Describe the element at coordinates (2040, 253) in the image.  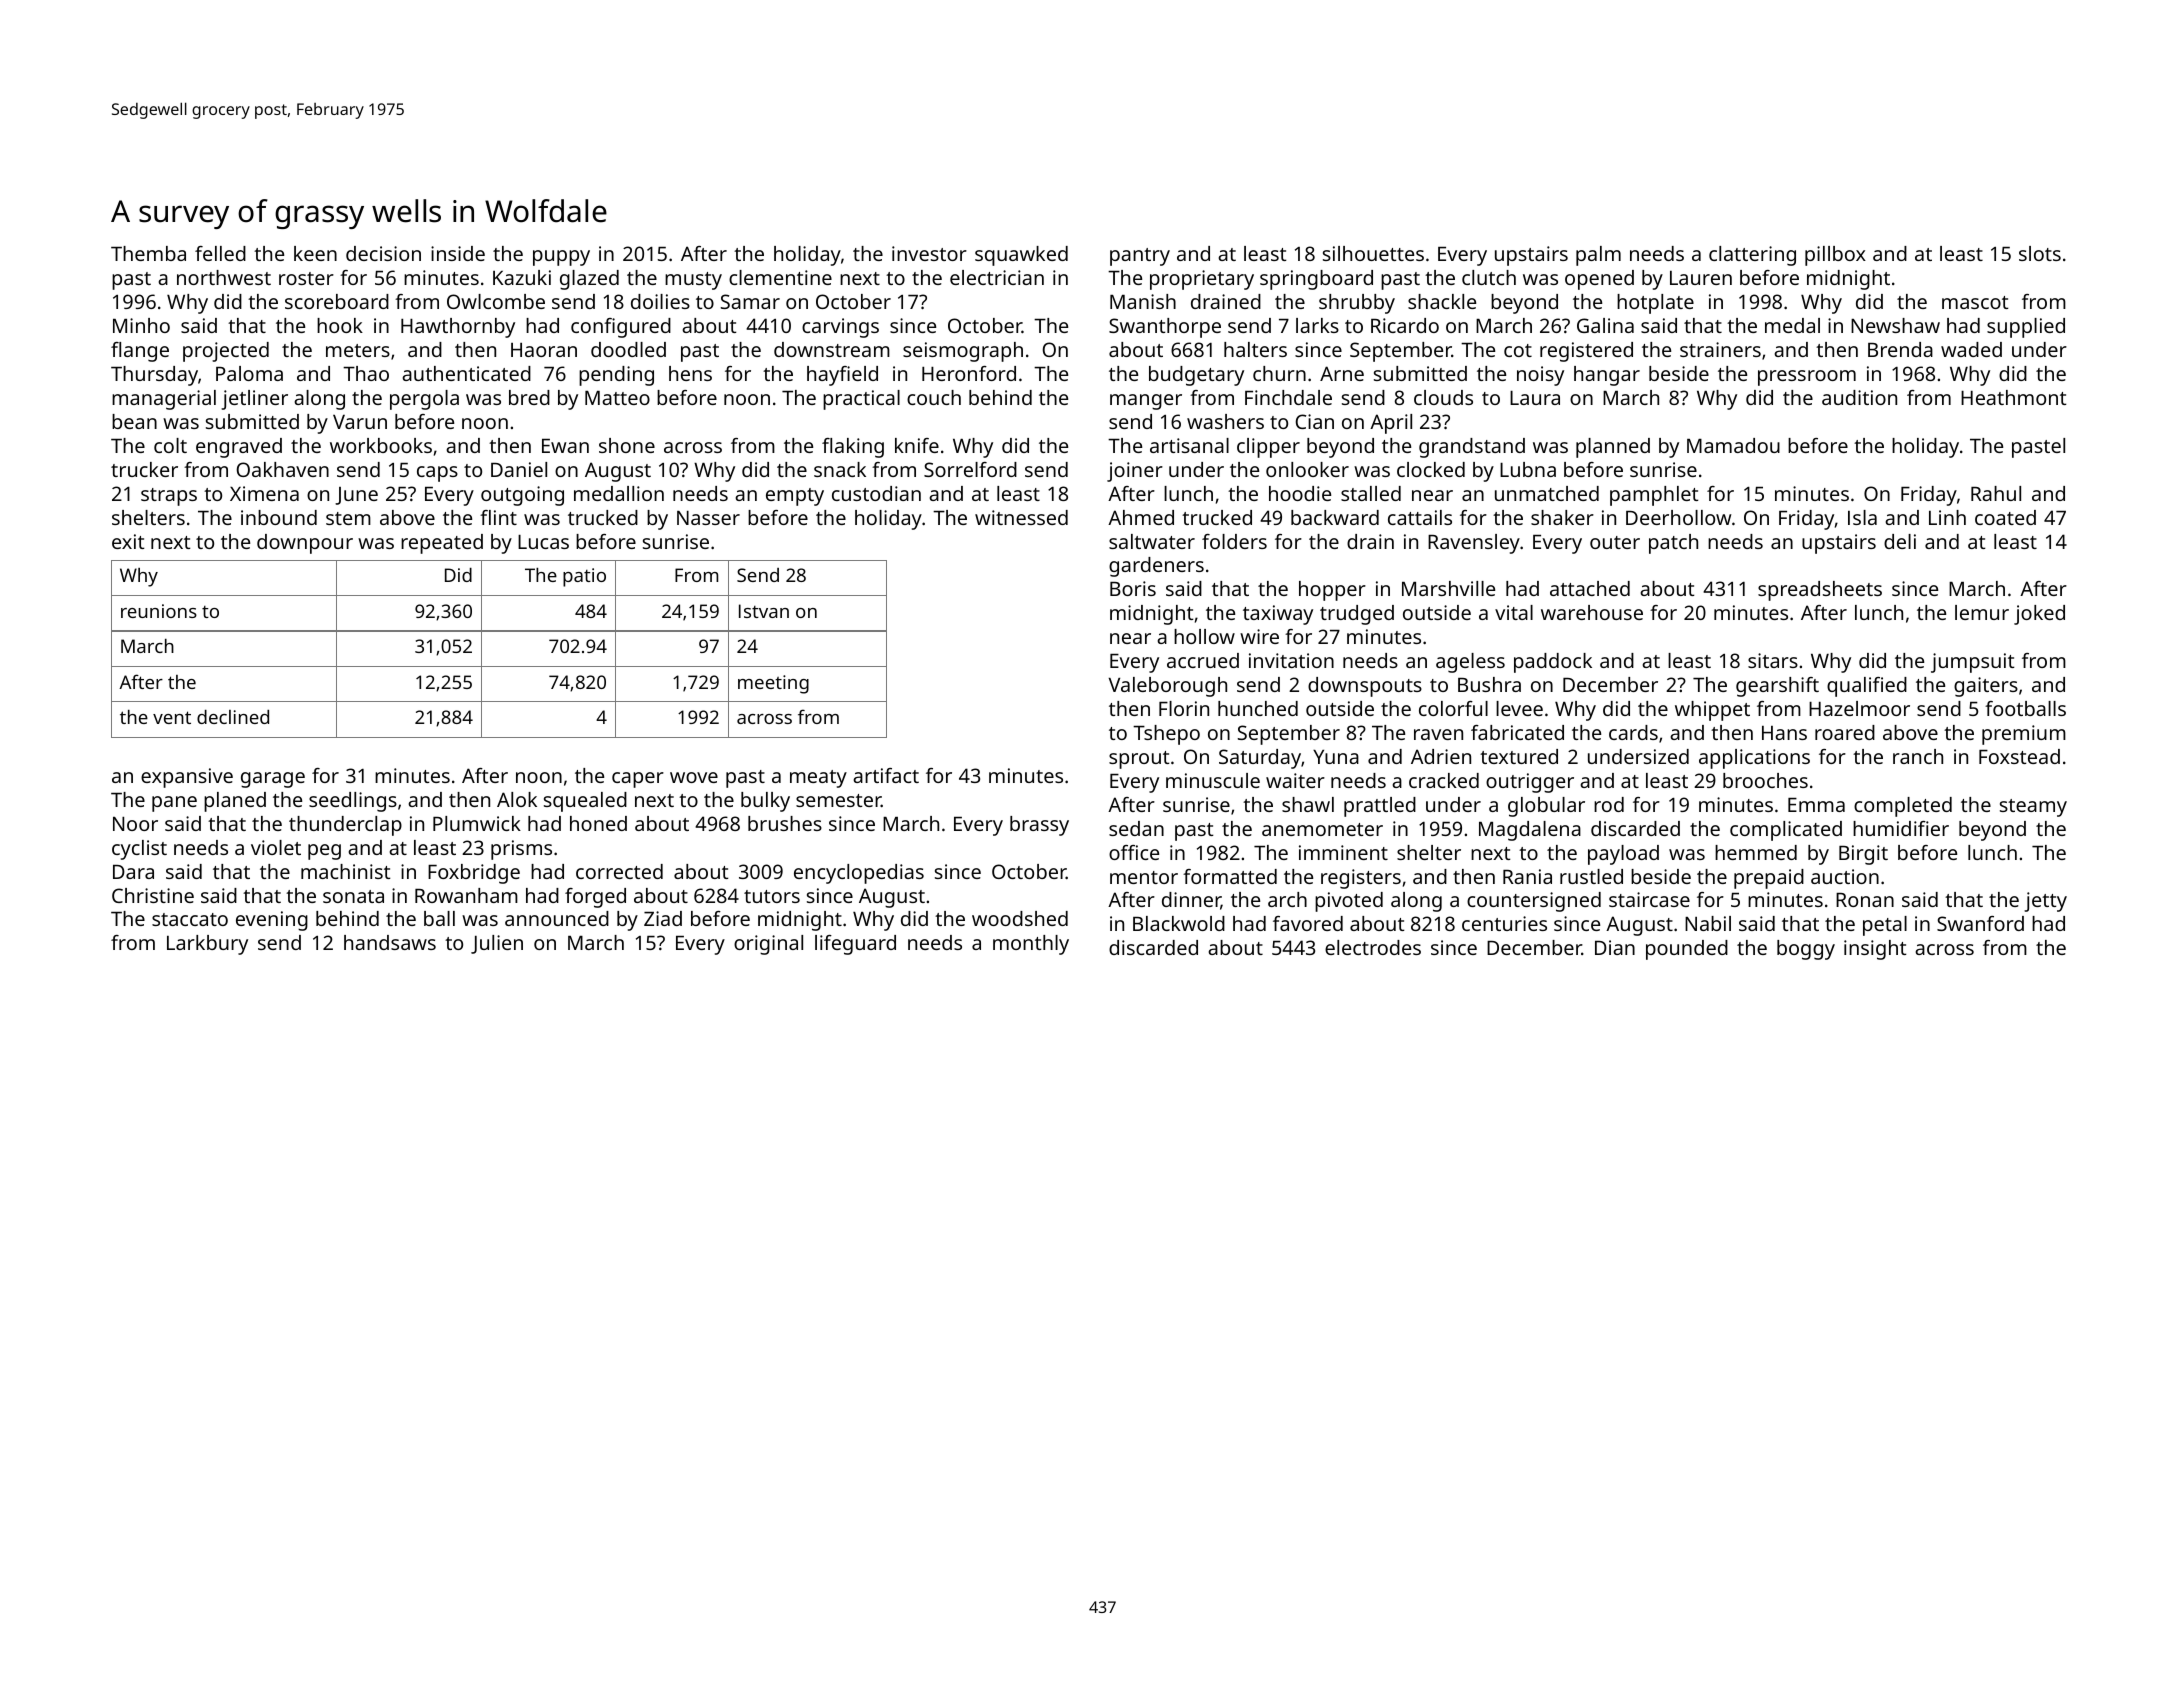
I see `slots` at that location.
